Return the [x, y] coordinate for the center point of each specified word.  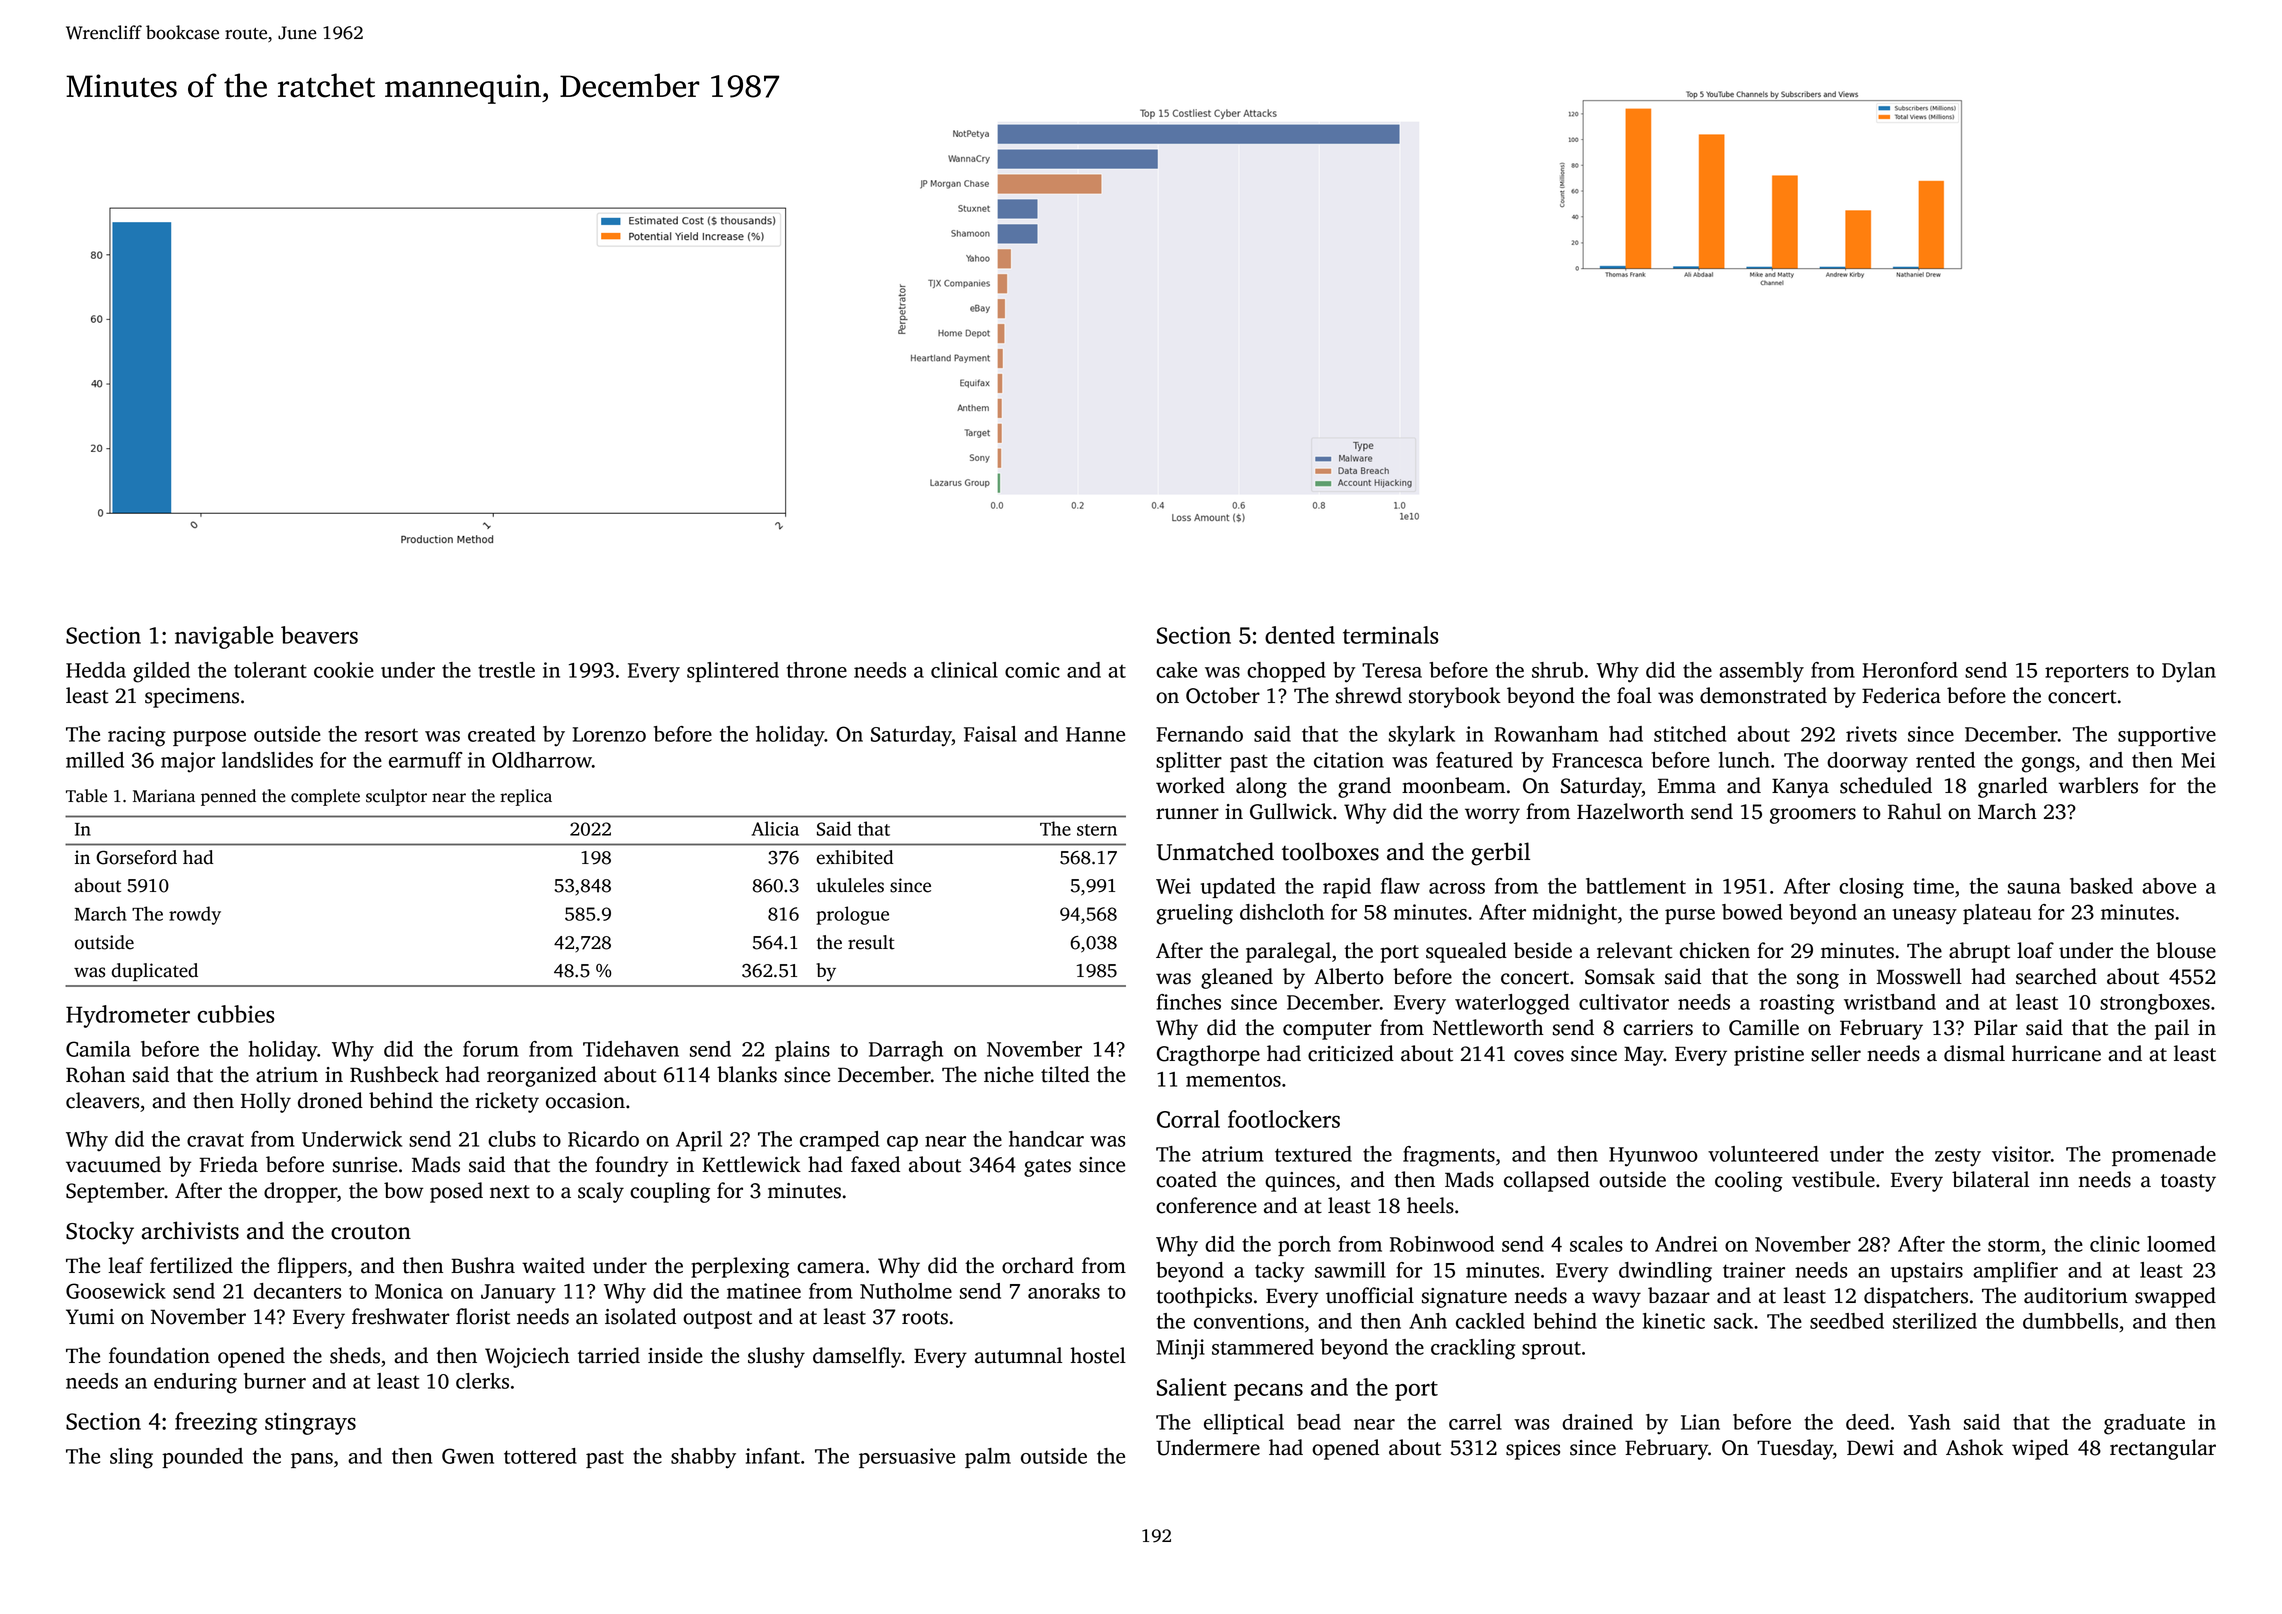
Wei [1173, 886]
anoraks [1064, 1291]
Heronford [1910, 670]
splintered [733, 672]
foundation [159, 1355]
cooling [1749, 1181]
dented [1300, 635]
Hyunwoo [1653, 1157]
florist [483, 1316]
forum [491, 1049]
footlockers [1284, 1119]
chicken [1715, 950]
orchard [1038, 1265]
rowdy [195, 915]
